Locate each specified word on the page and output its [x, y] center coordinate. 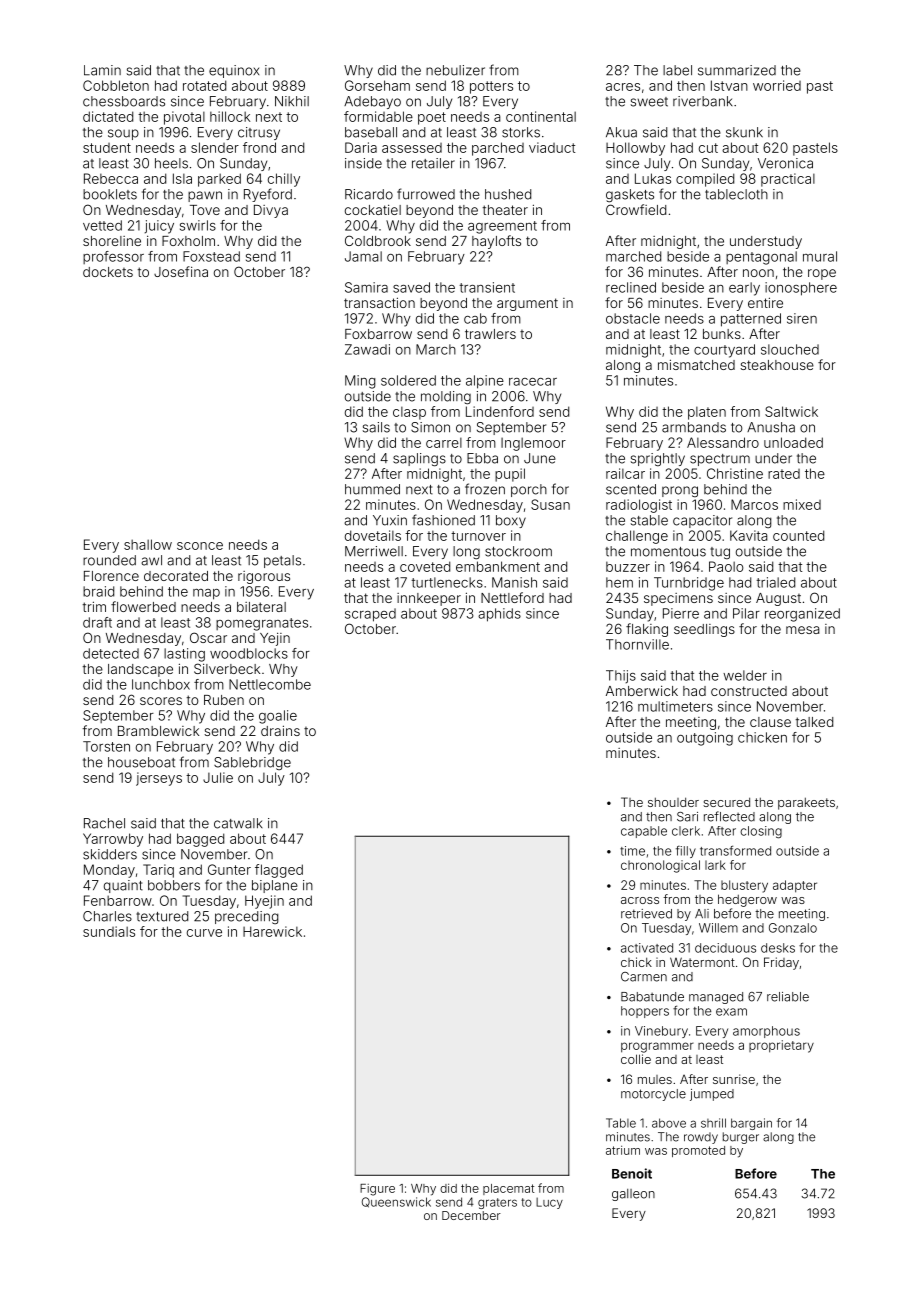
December [471, 1215]
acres [623, 87]
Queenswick [396, 1202]
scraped [370, 615]
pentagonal [761, 258]
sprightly [658, 459]
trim [94, 606]
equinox [234, 71]
